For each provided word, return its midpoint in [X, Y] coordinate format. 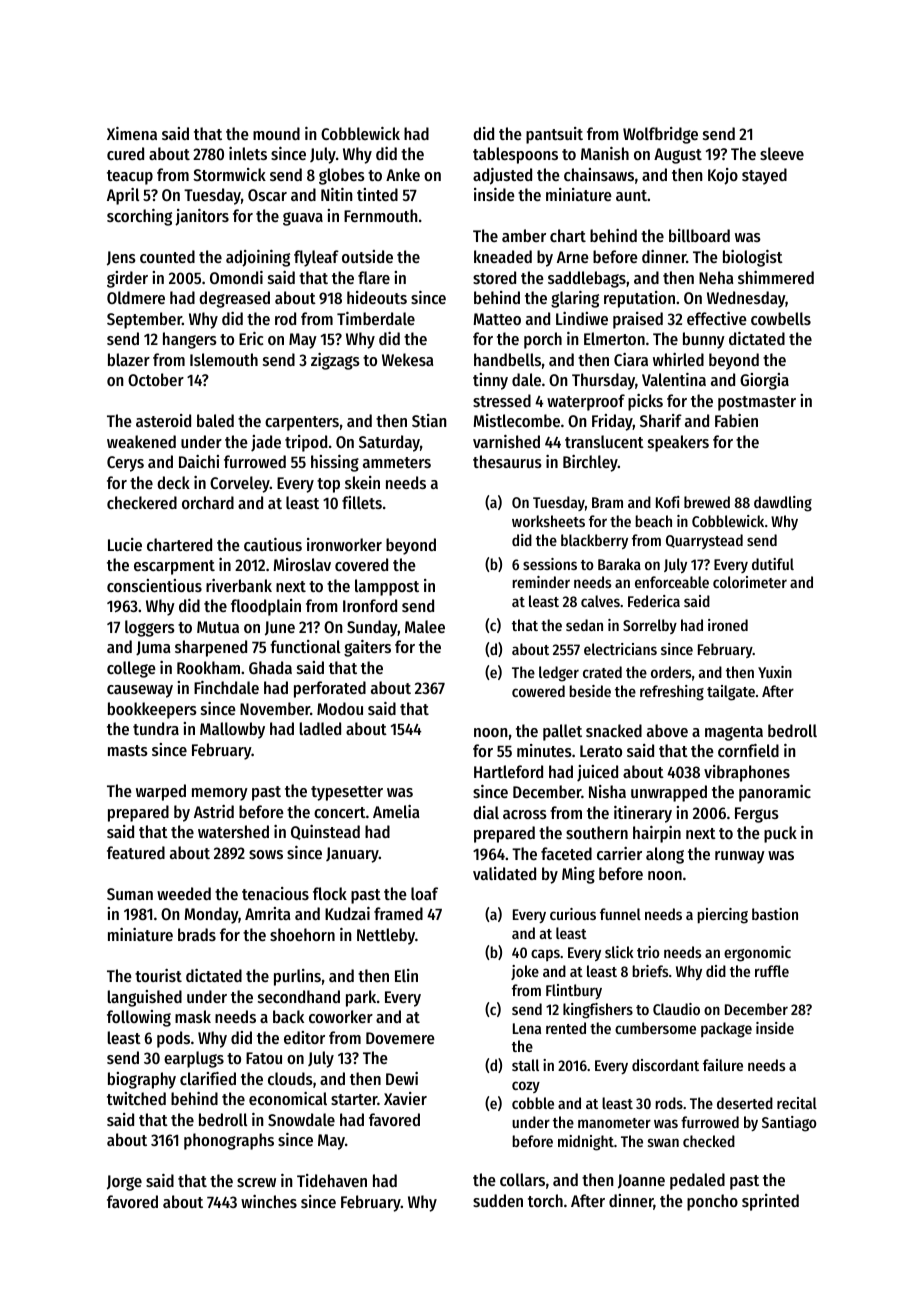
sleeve [782, 153]
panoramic [775, 793]
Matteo [497, 319]
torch [545, 1200]
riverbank [239, 585]
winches [269, 1201]
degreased [234, 299]
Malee [425, 626]
